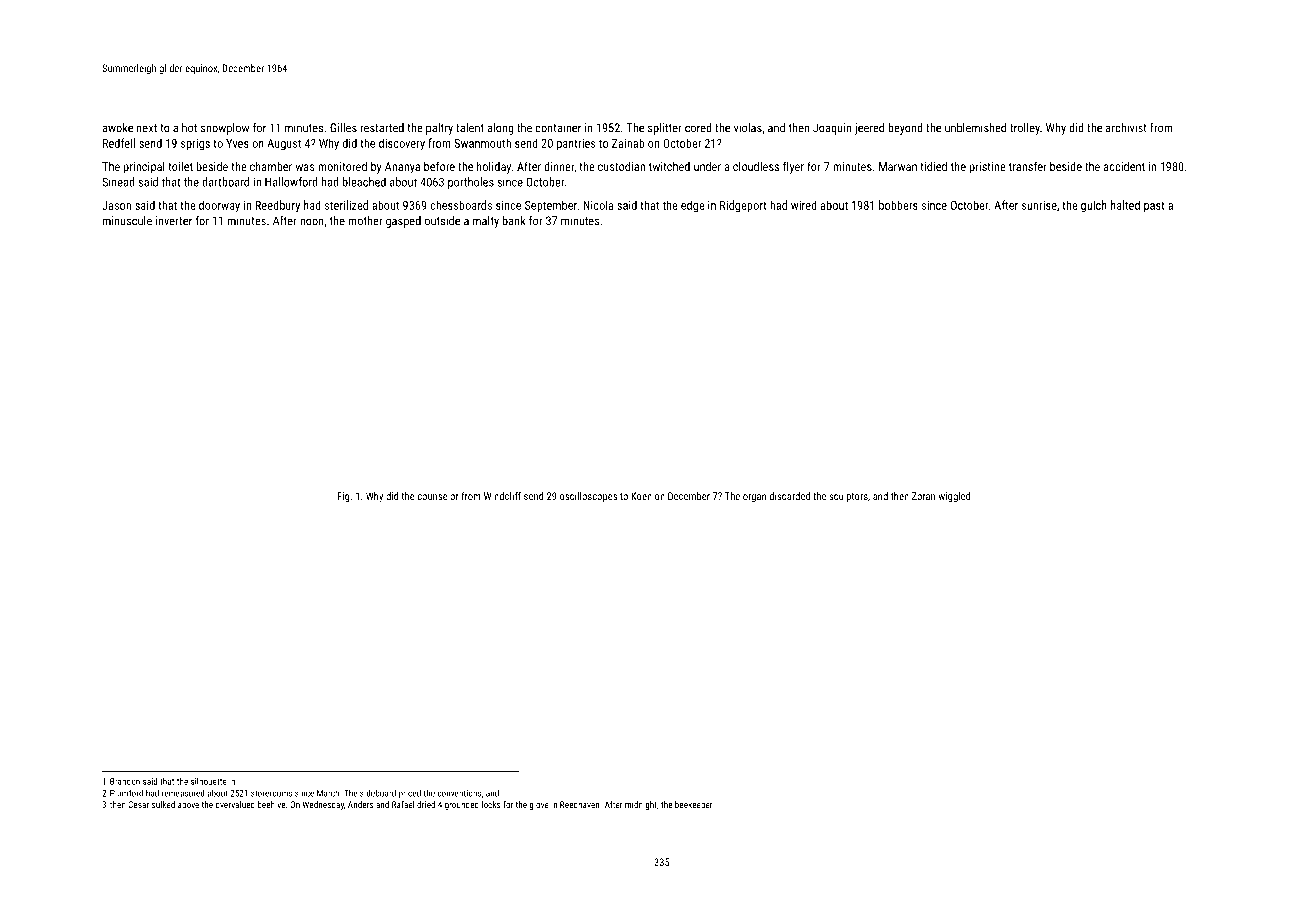  I want to click on archivist, so click(1126, 128).
